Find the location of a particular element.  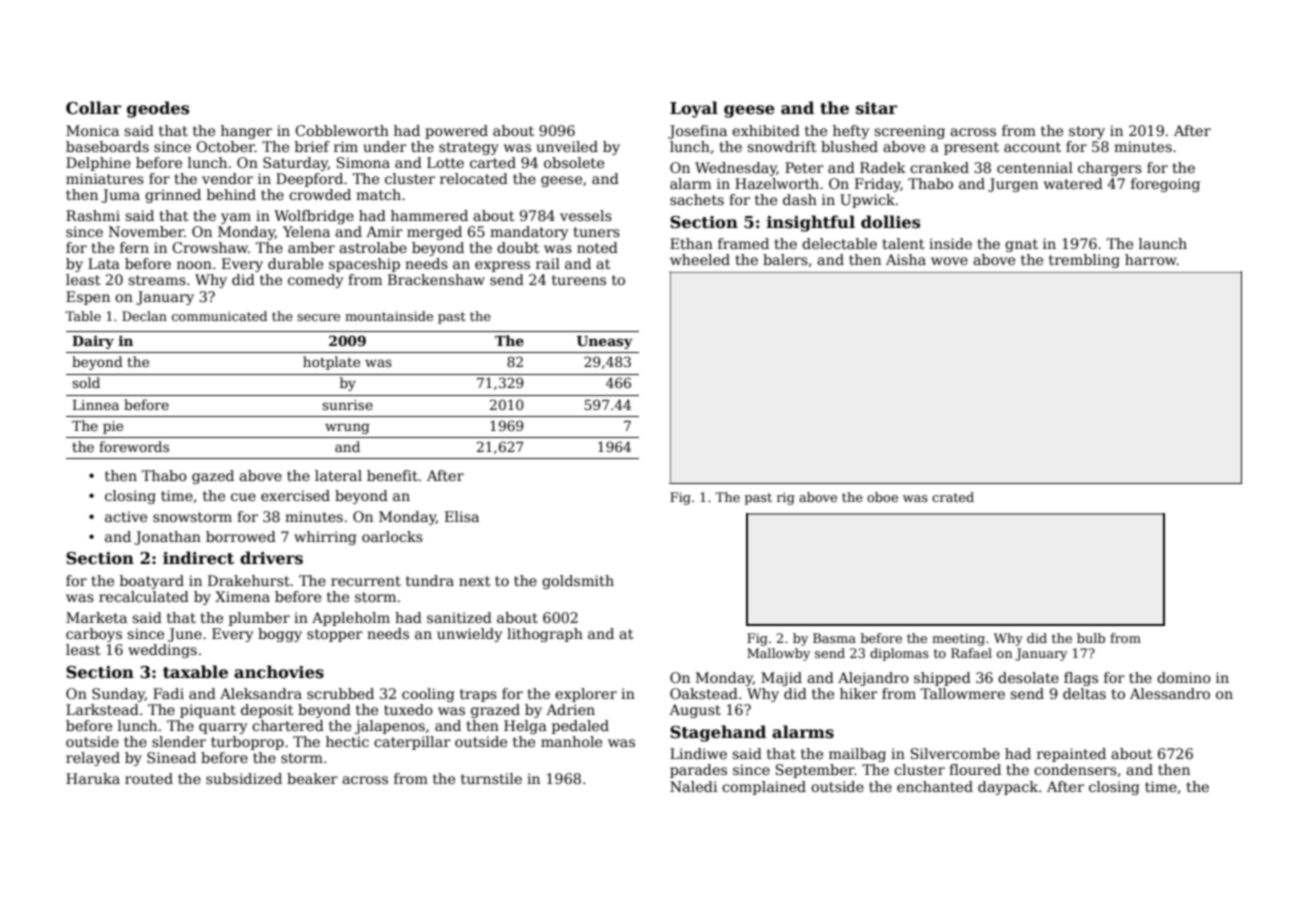

traps is located at coordinates (478, 695).
